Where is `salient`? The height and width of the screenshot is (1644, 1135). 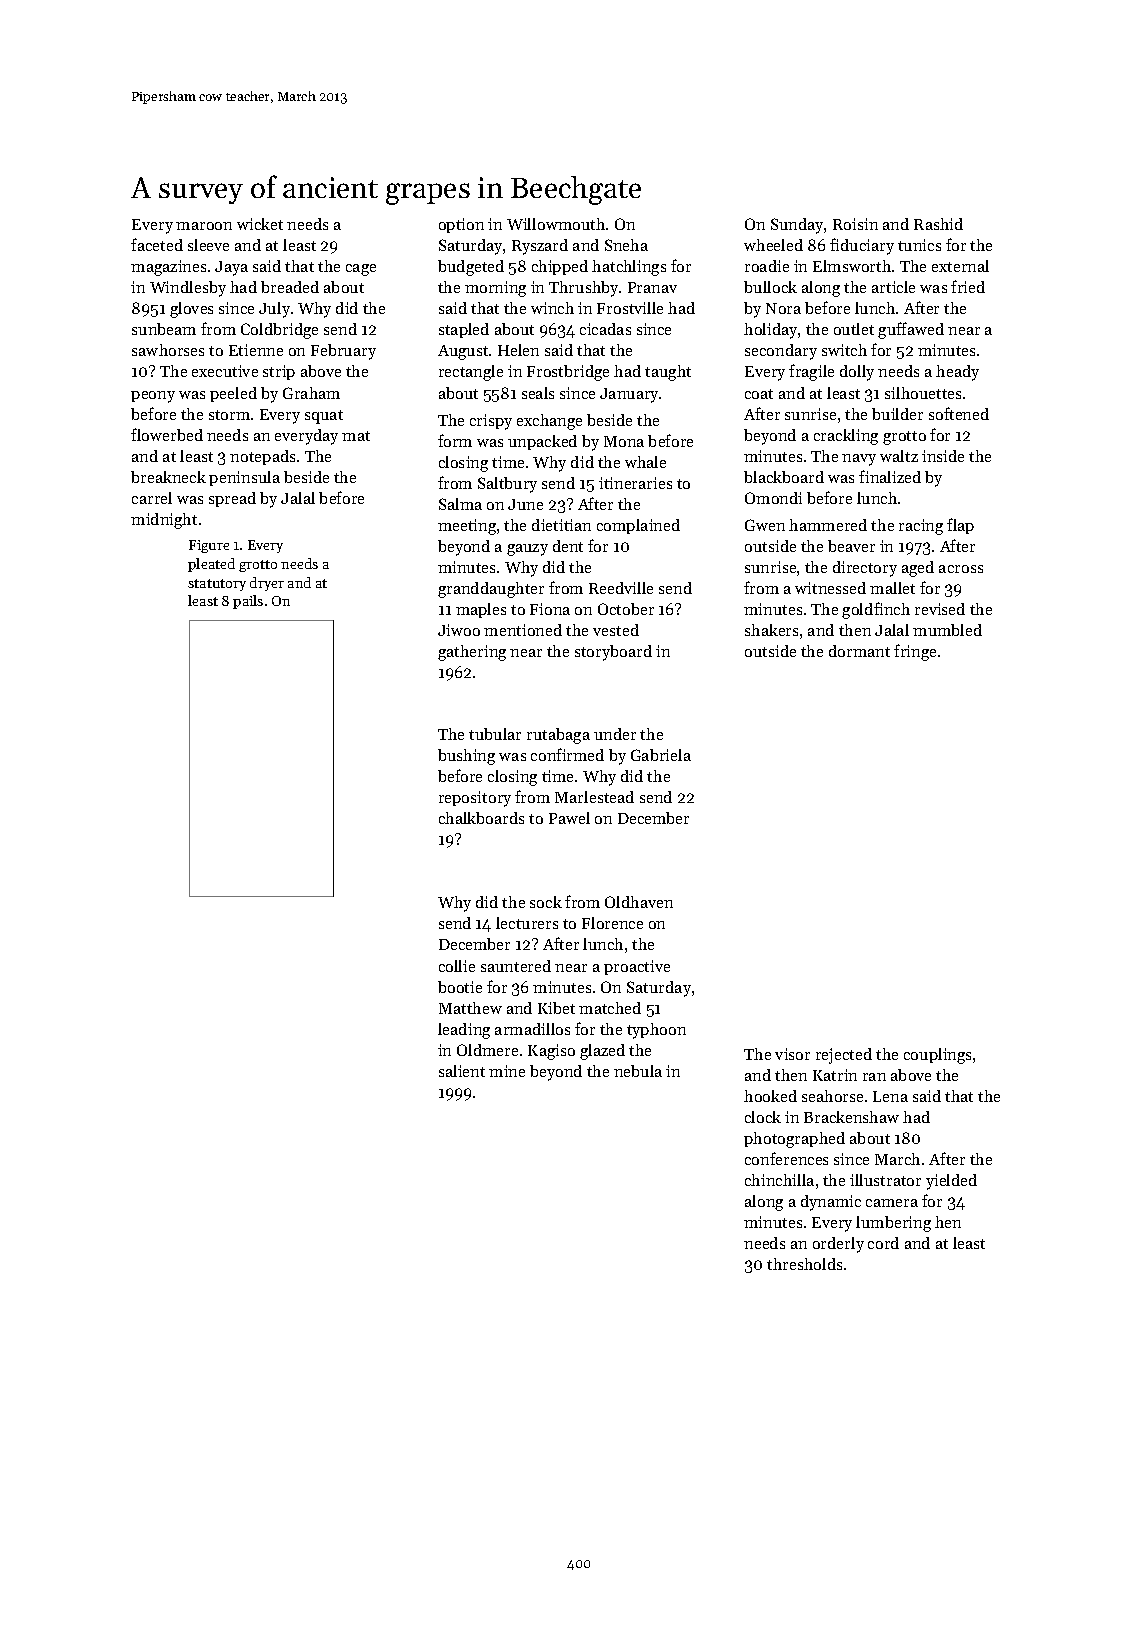
salient is located at coordinates (462, 1071).
